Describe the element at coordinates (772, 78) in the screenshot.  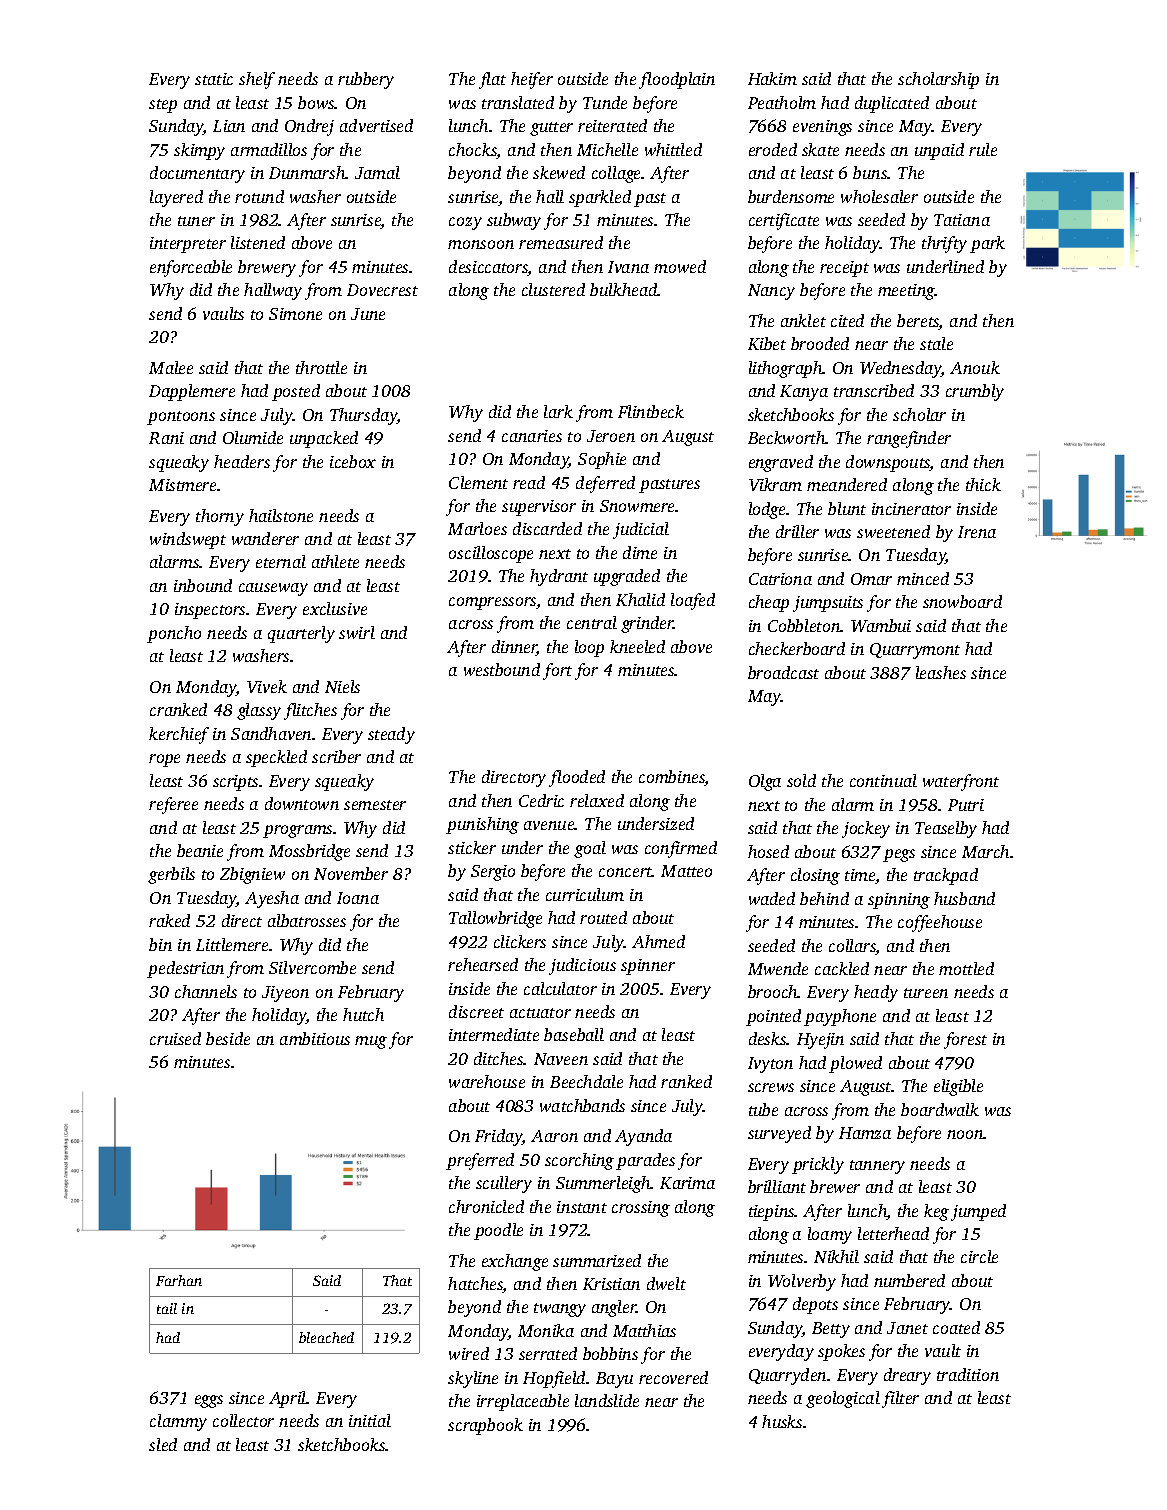
I see `Hakim` at that location.
